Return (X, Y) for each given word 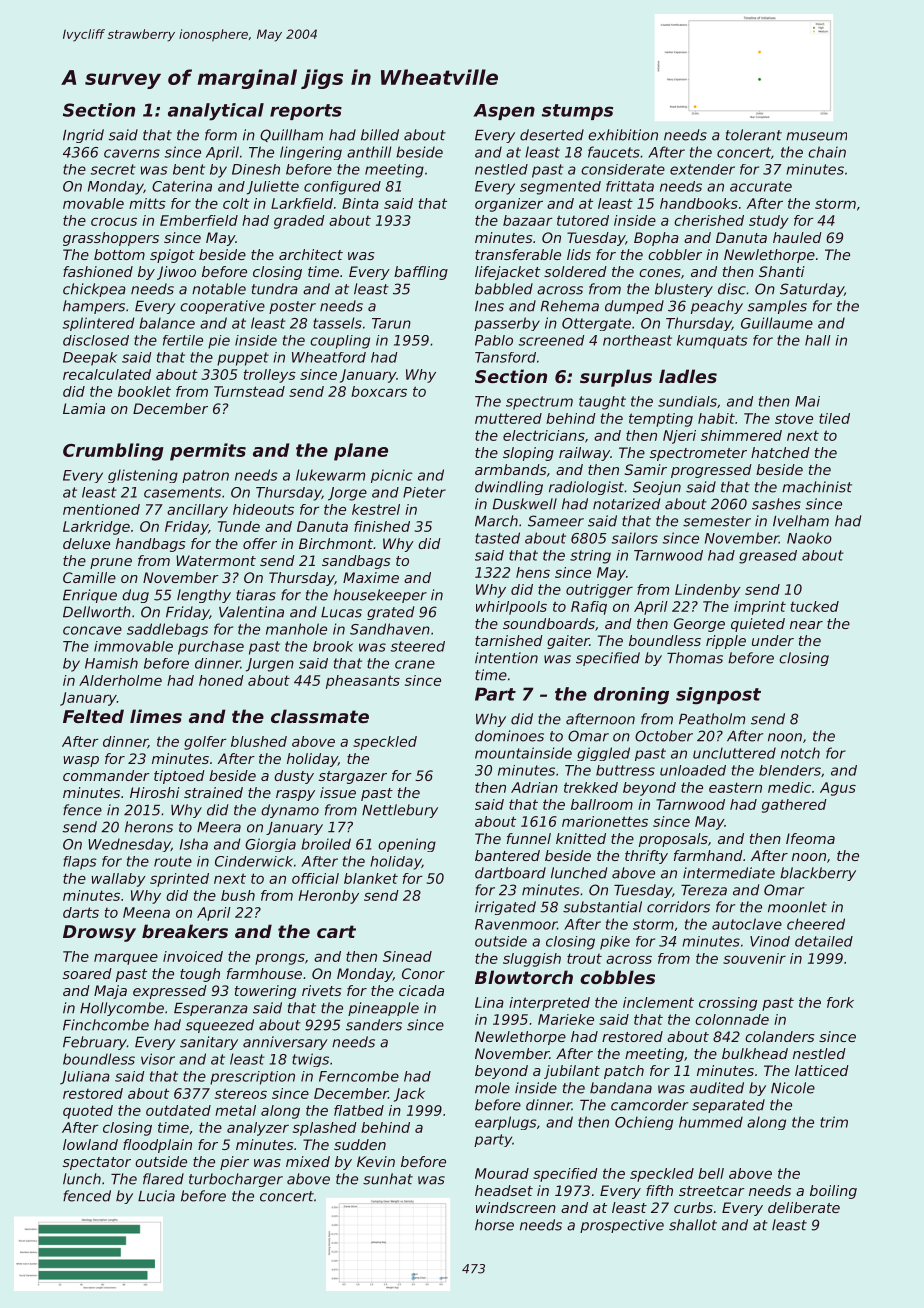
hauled (797, 237)
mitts (147, 203)
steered (418, 646)
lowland (90, 1144)
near (806, 625)
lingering (311, 153)
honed (221, 680)
